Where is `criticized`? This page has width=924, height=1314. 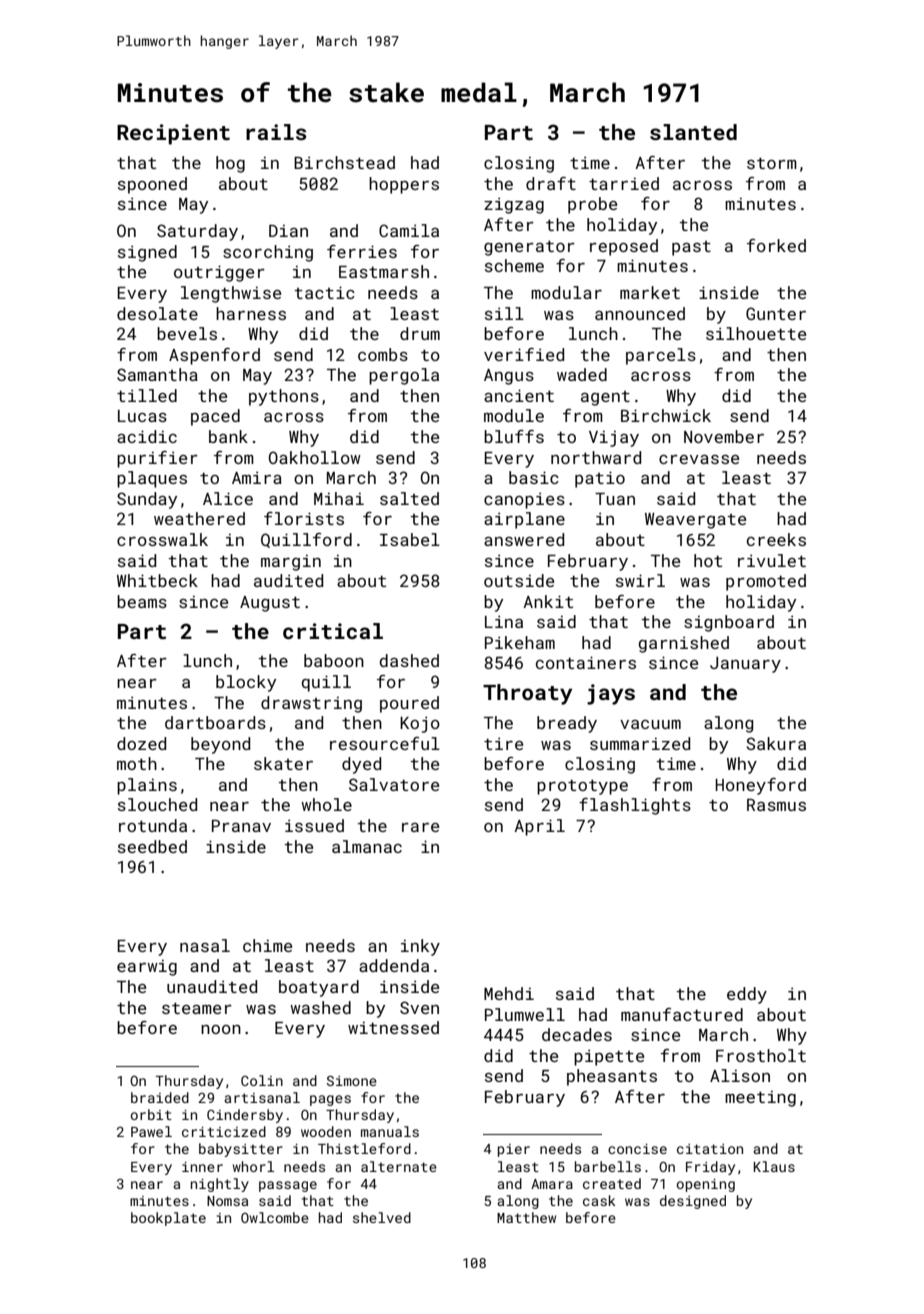
criticized is located at coordinates (224, 1131).
